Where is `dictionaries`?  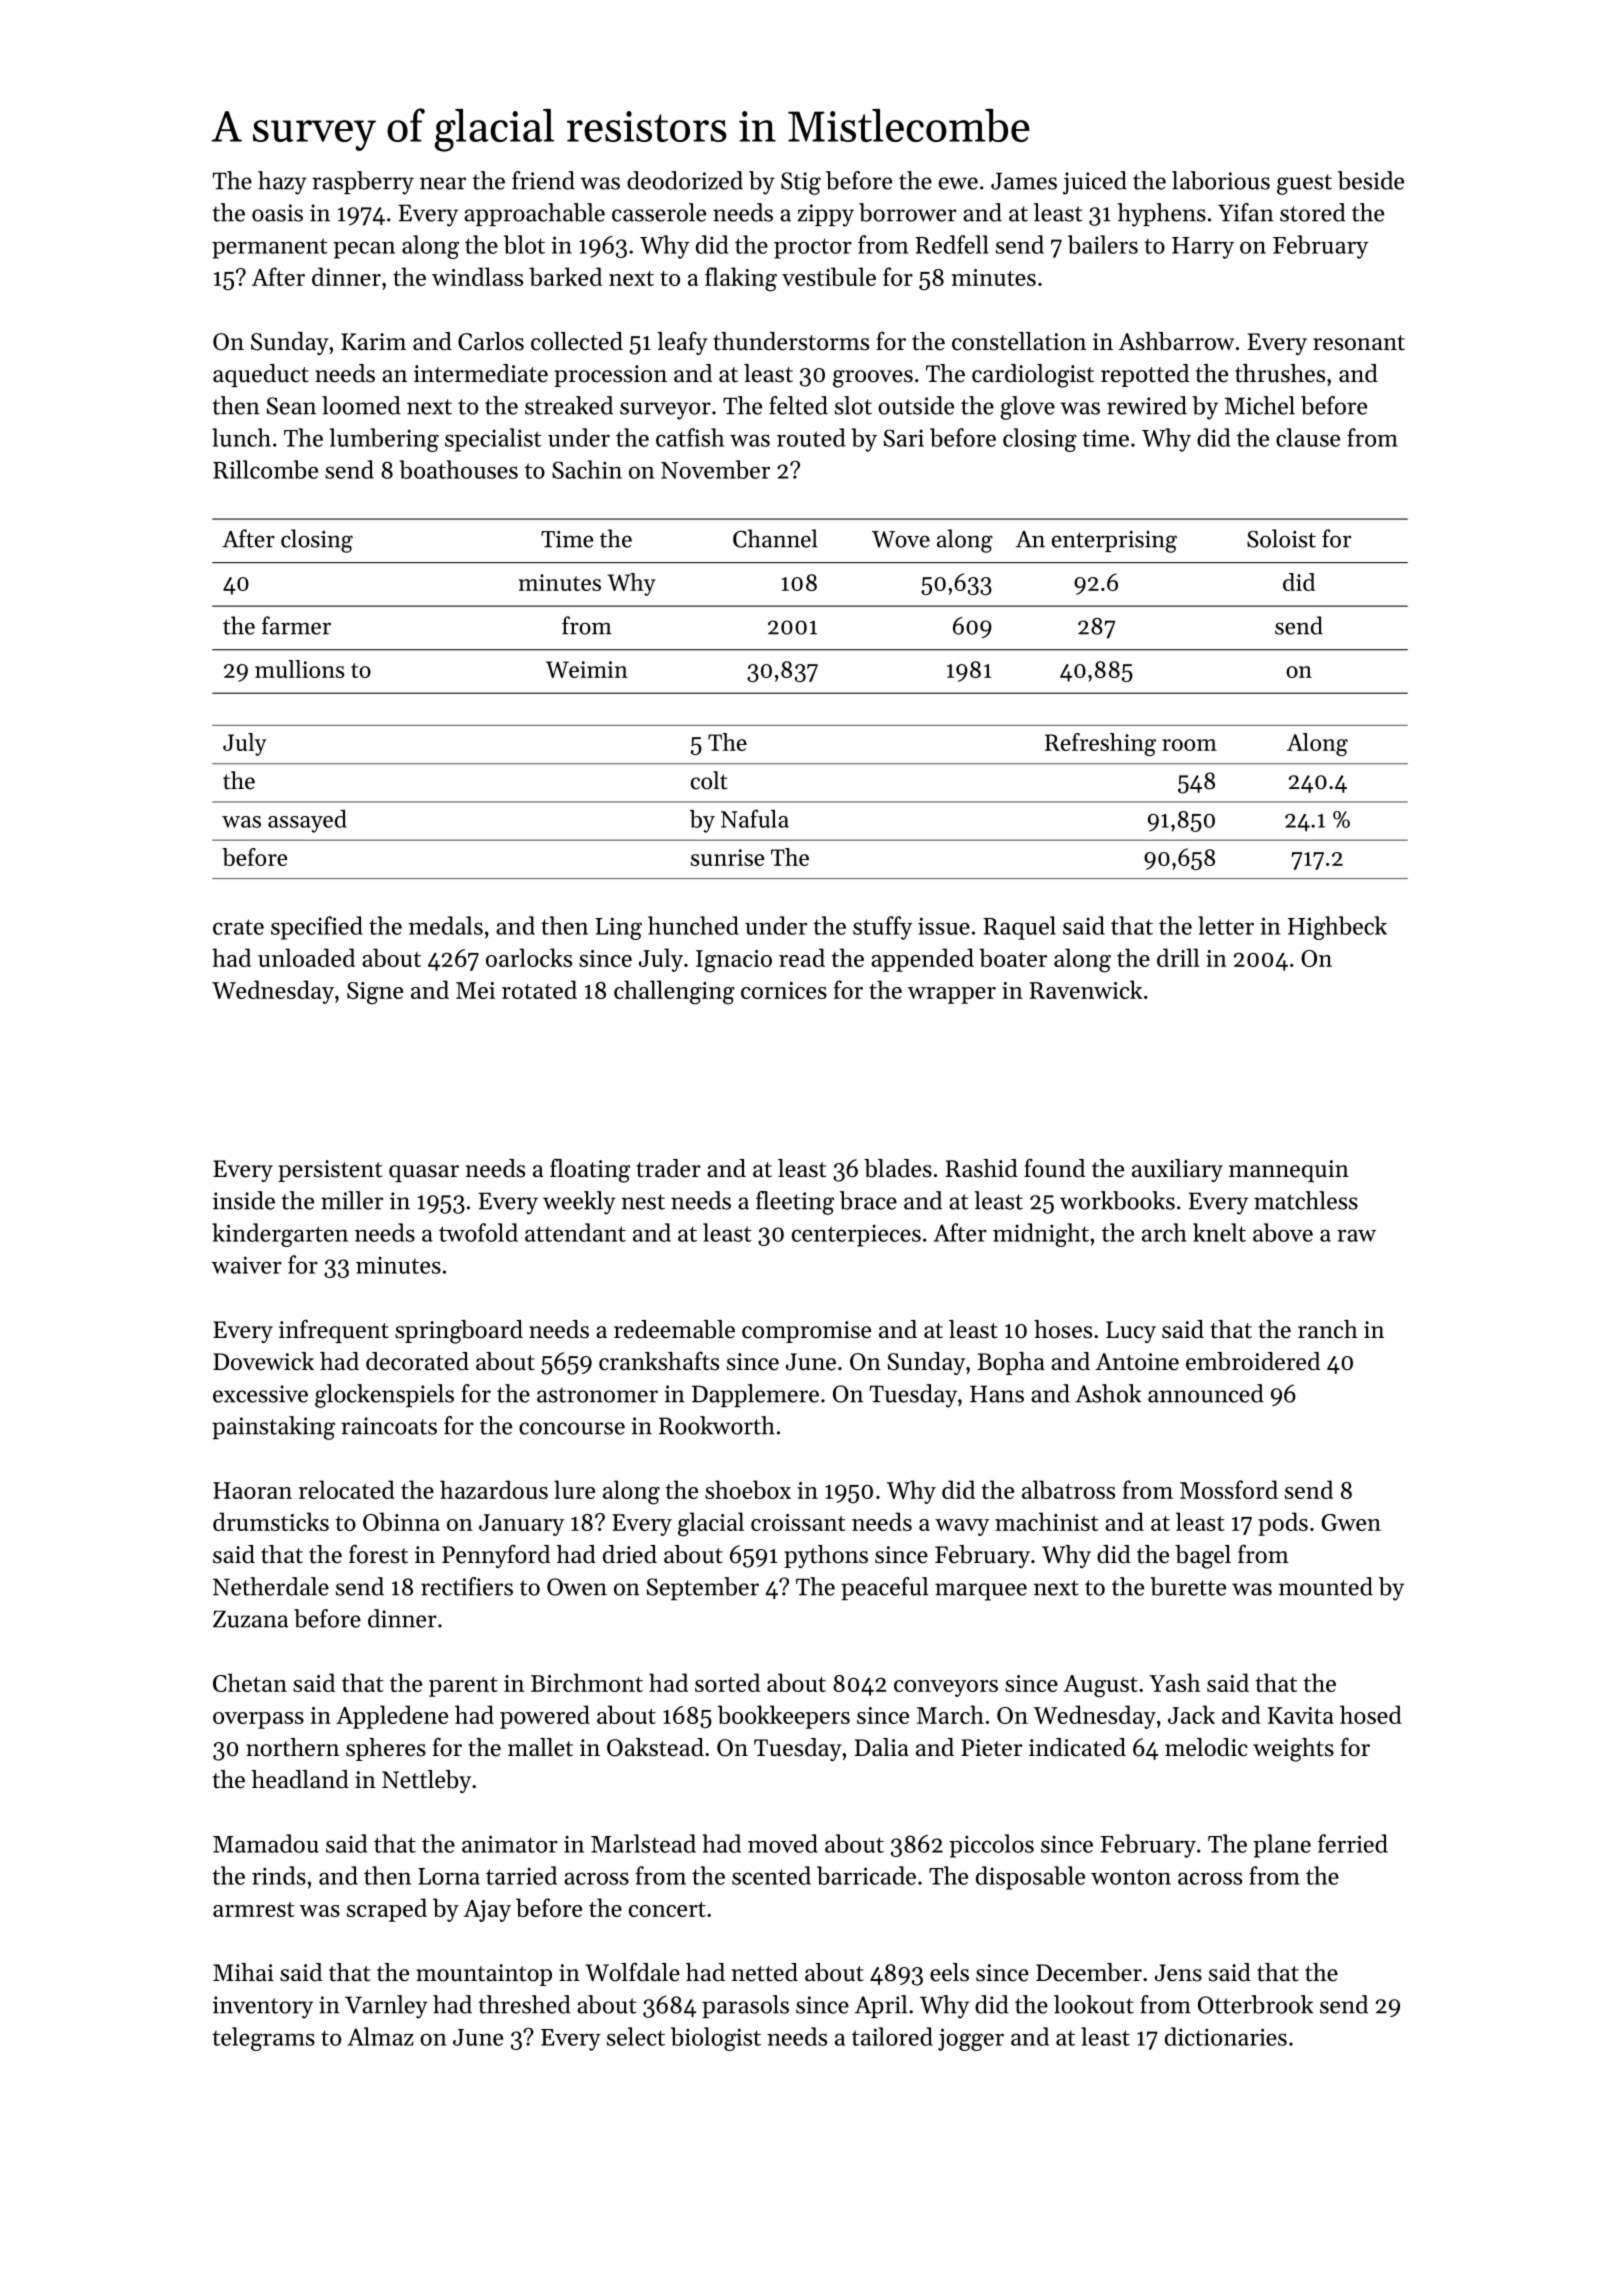
dictionaries is located at coordinates (1226, 2036).
